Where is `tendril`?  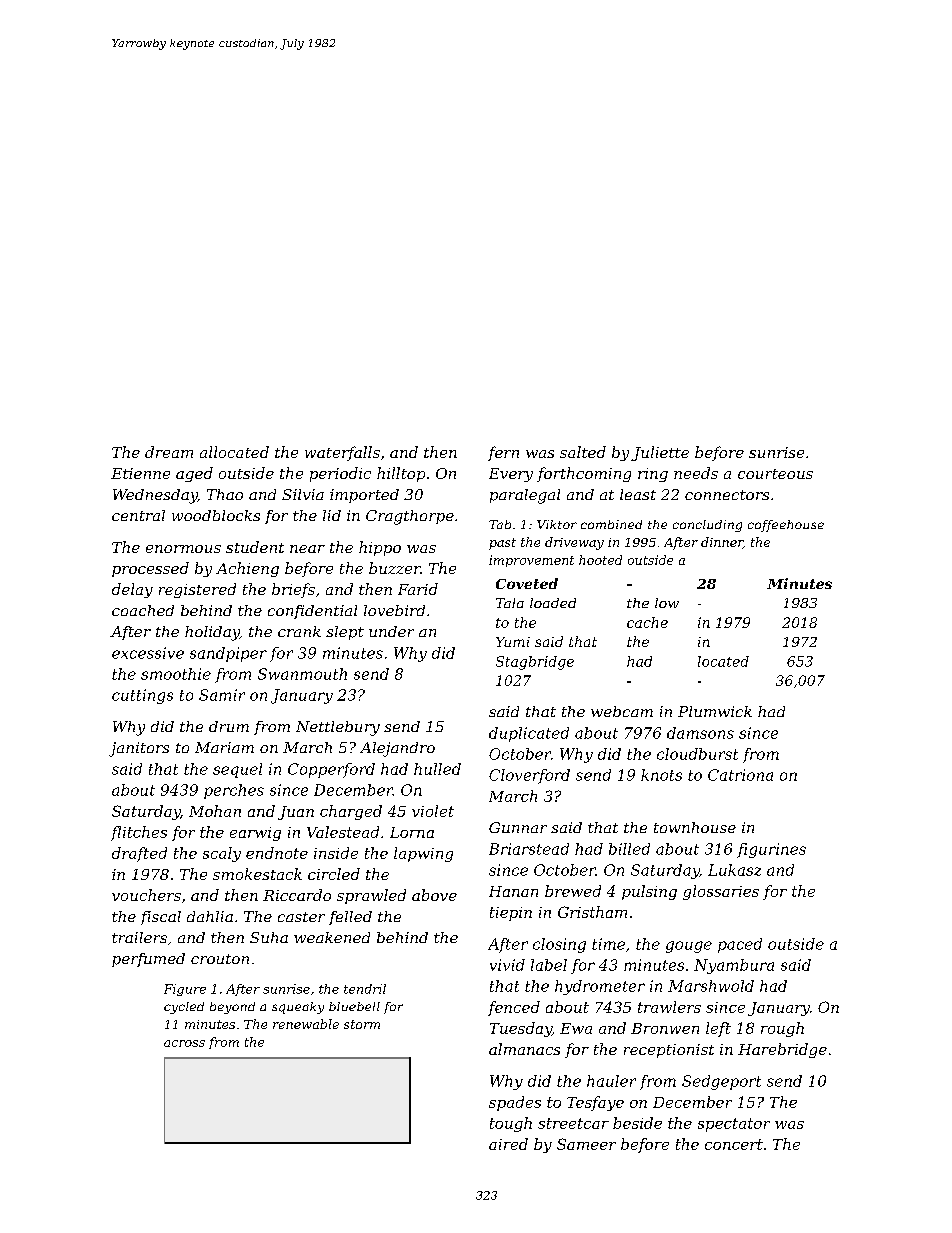 tendril is located at coordinates (365, 989).
